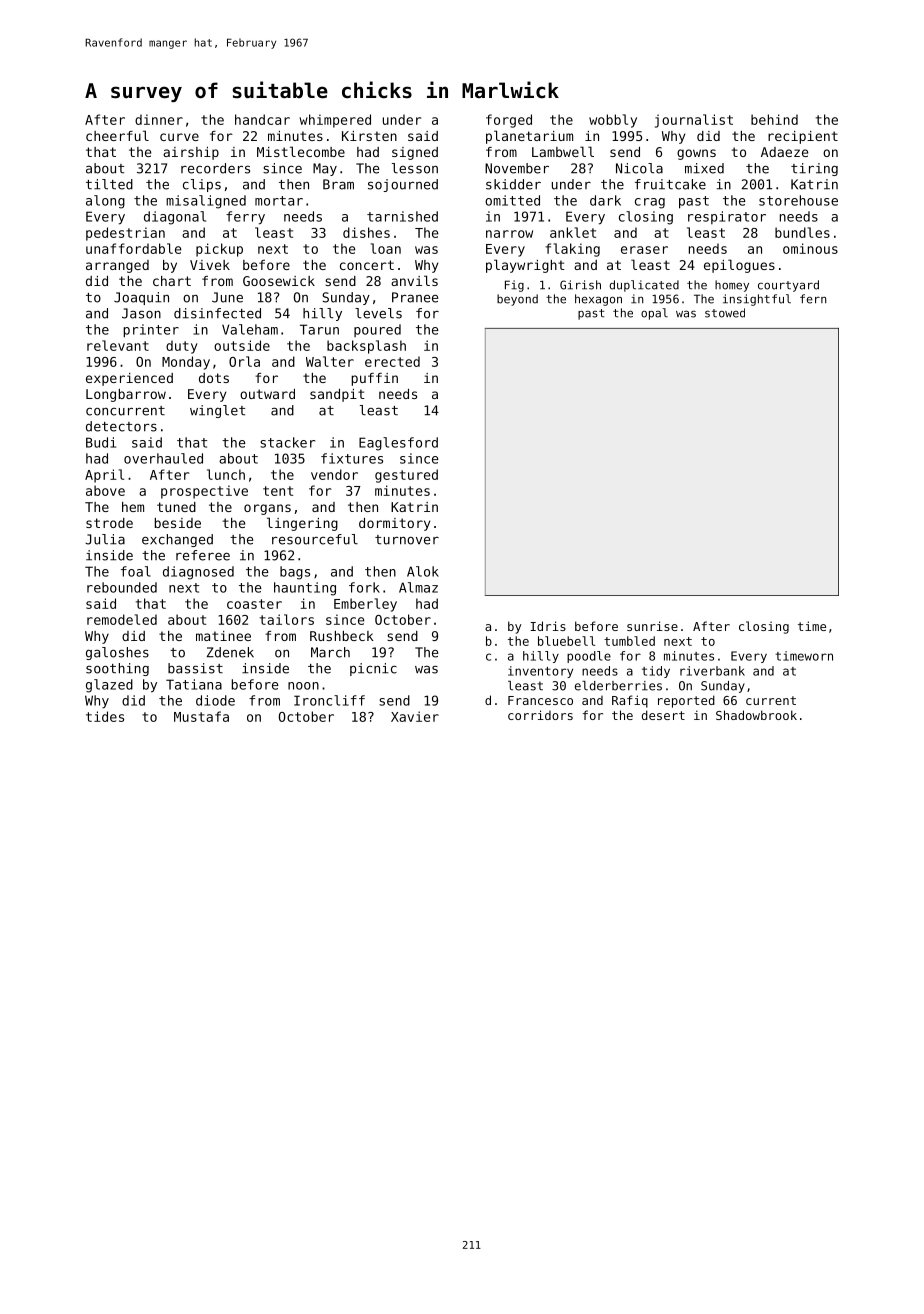 This screenshot has width=924, height=1314. Describe the element at coordinates (509, 121) in the screenshot. I see `forged` at that location.
